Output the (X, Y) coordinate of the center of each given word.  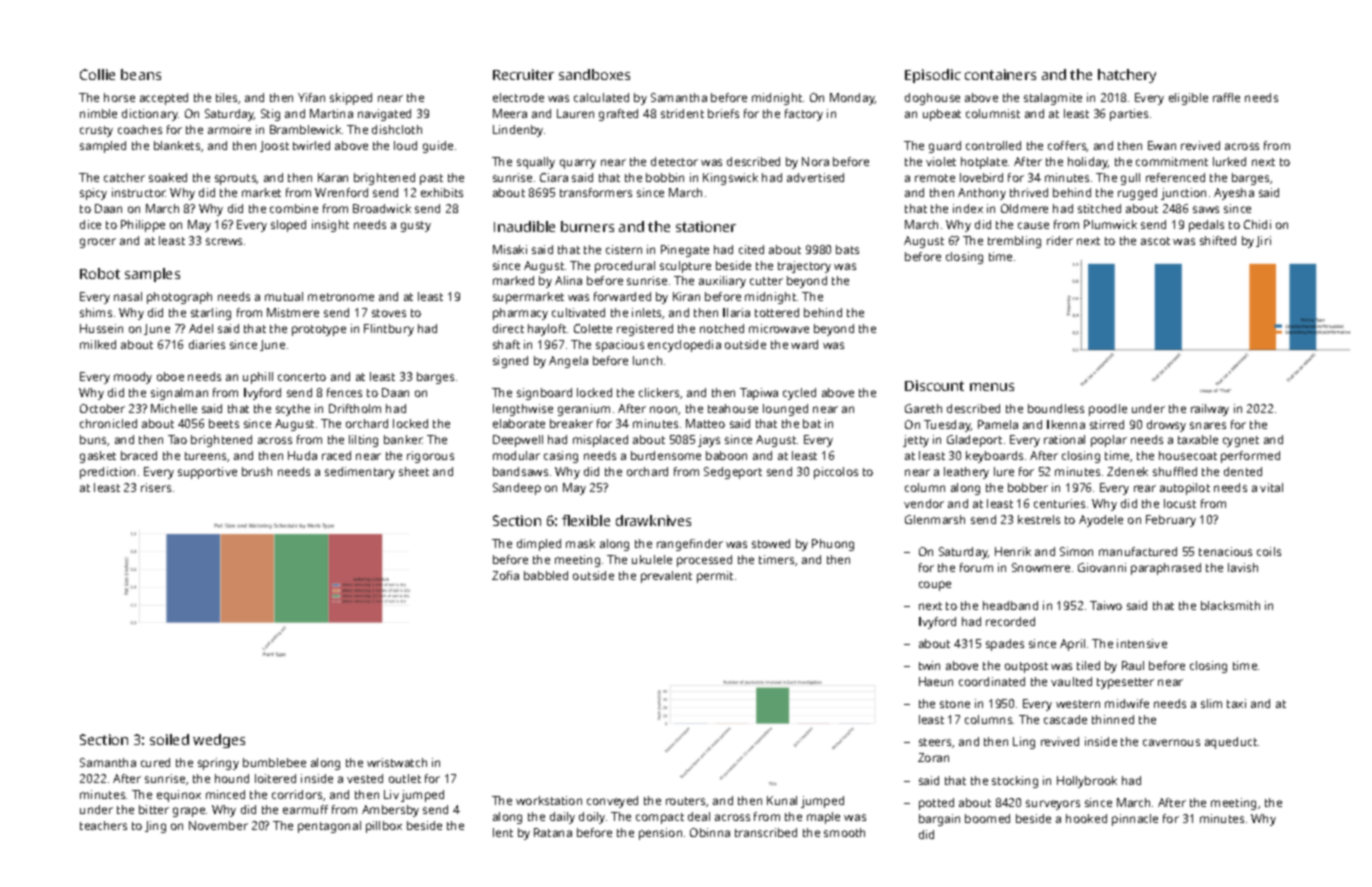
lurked (1229, 161)
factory (804, 115)
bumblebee (274, 762)
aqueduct (1231, 743)
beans (141, 74)
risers (156, 487)
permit (715, 577)
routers (685, 801)
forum (976, 567)
